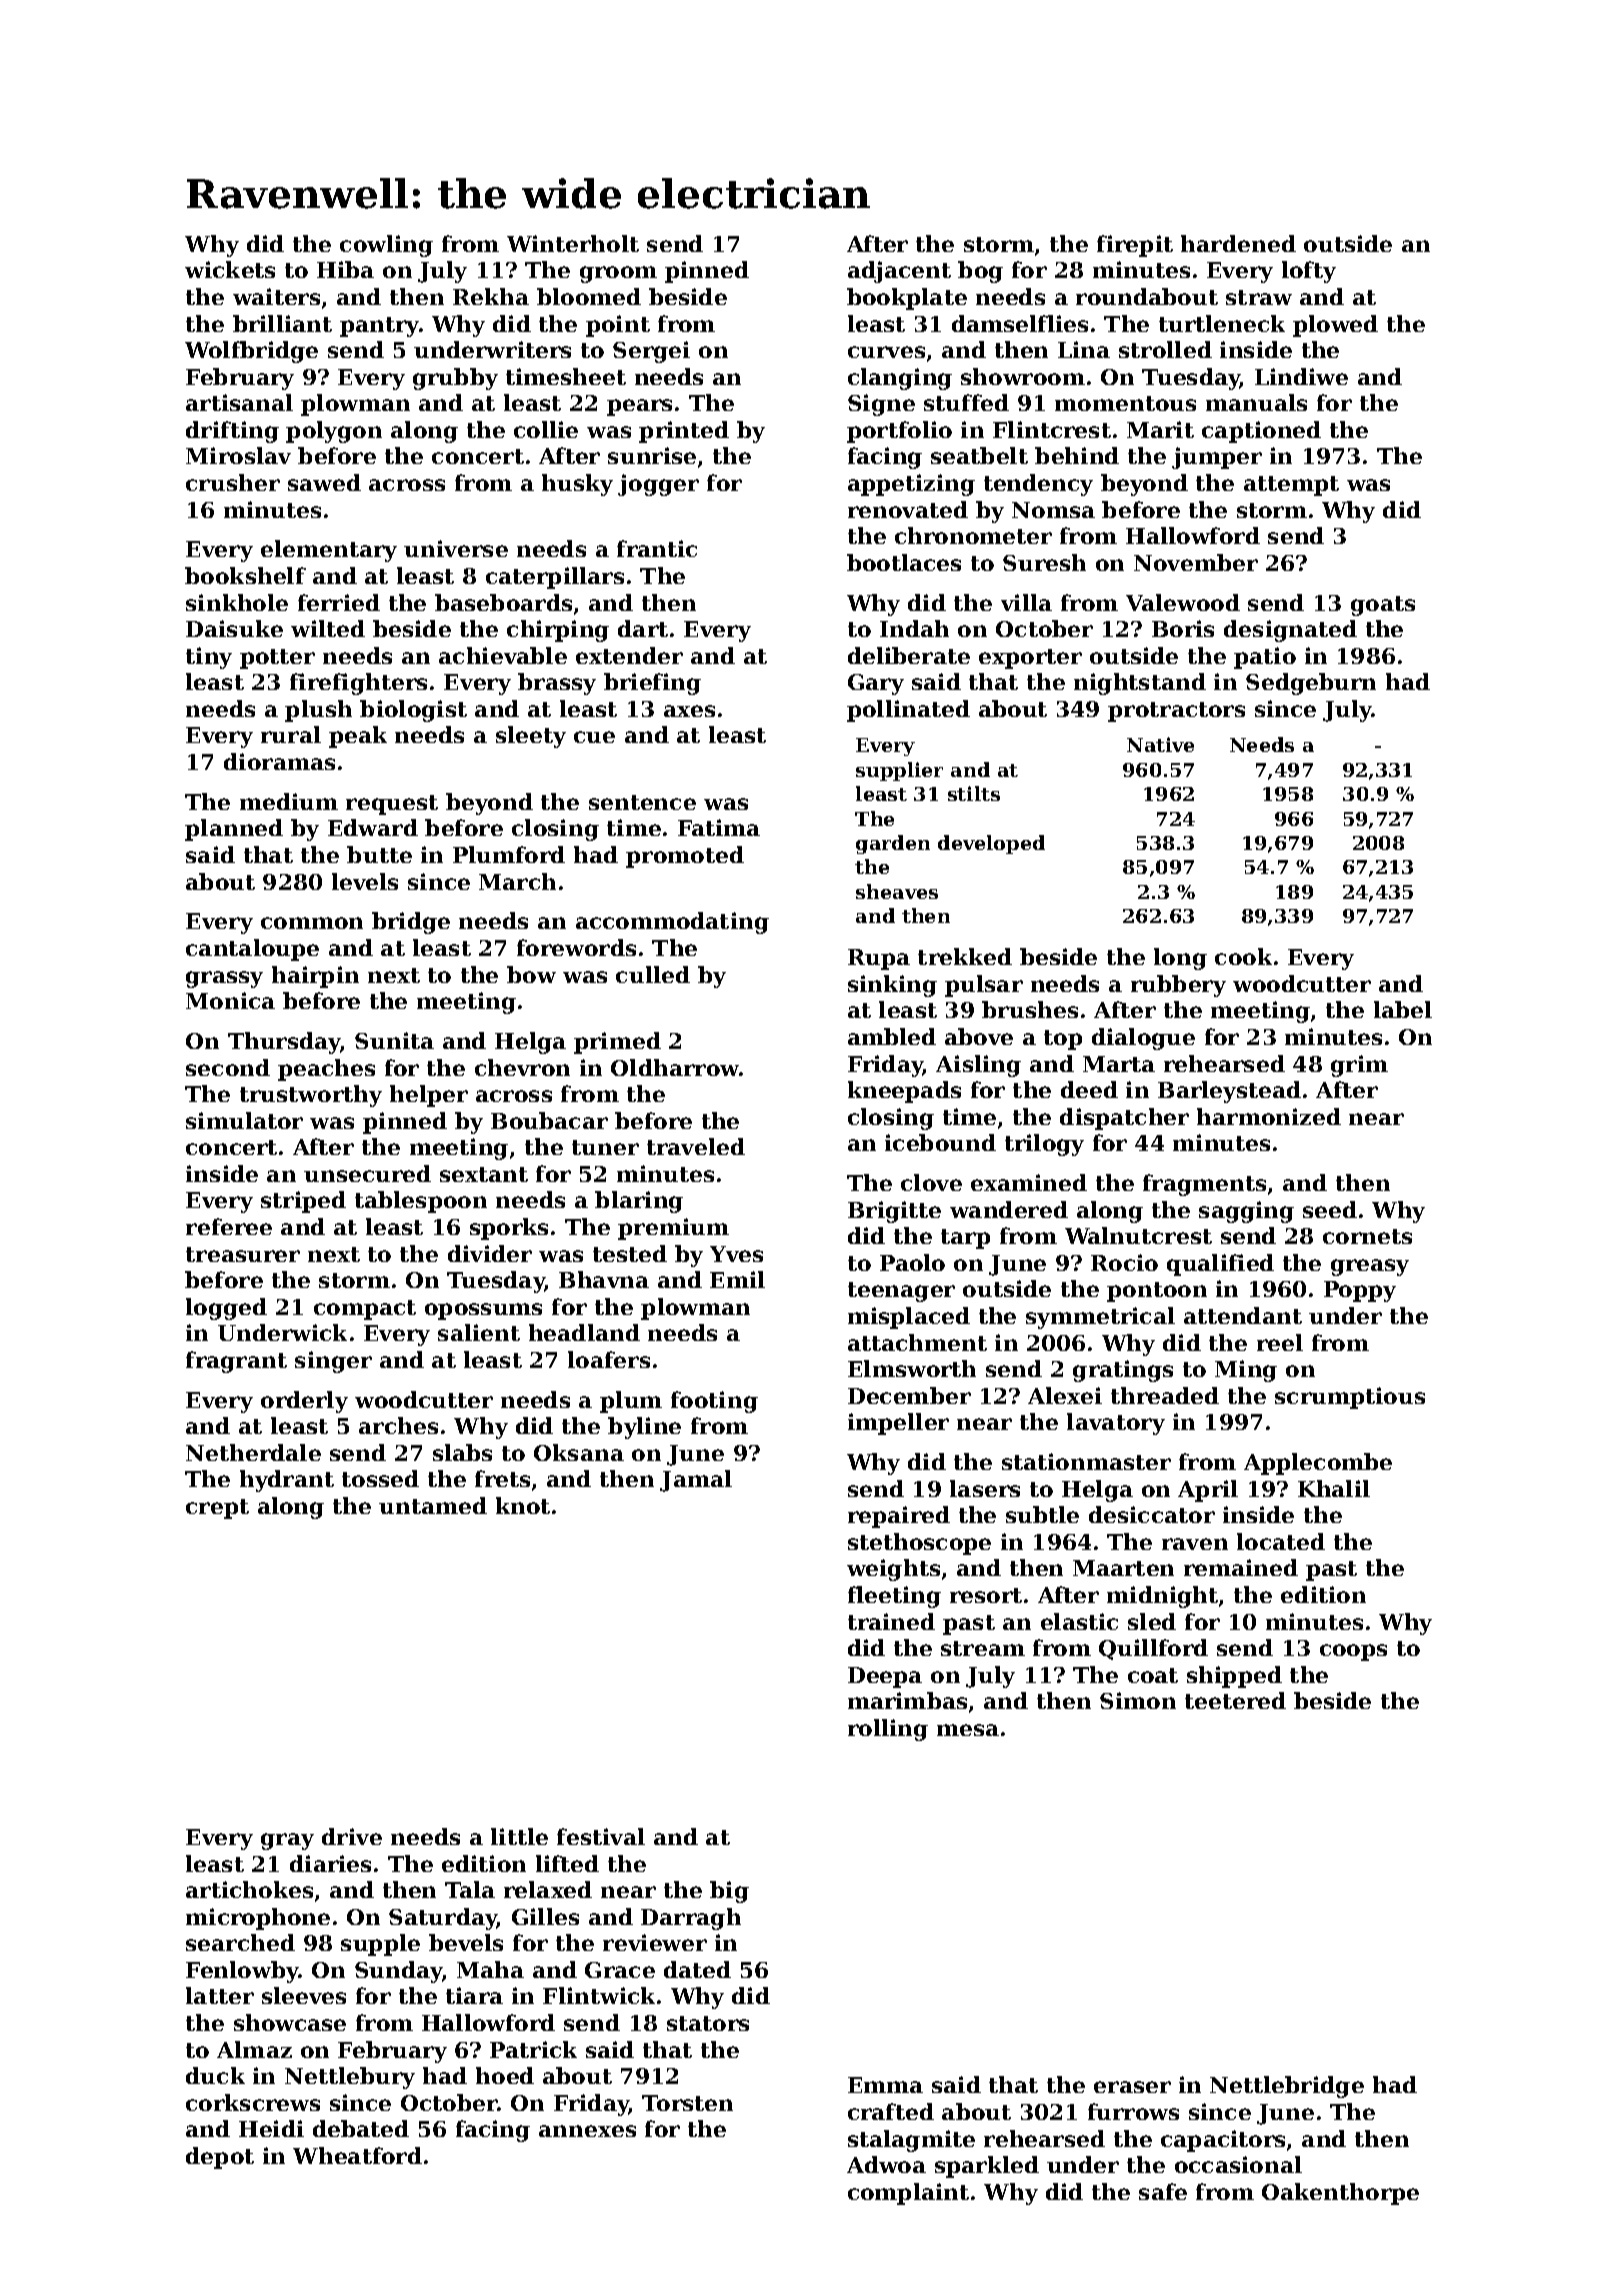 The image size is (1620, 2292). I want to click on safe, so click(1163, 2191).
